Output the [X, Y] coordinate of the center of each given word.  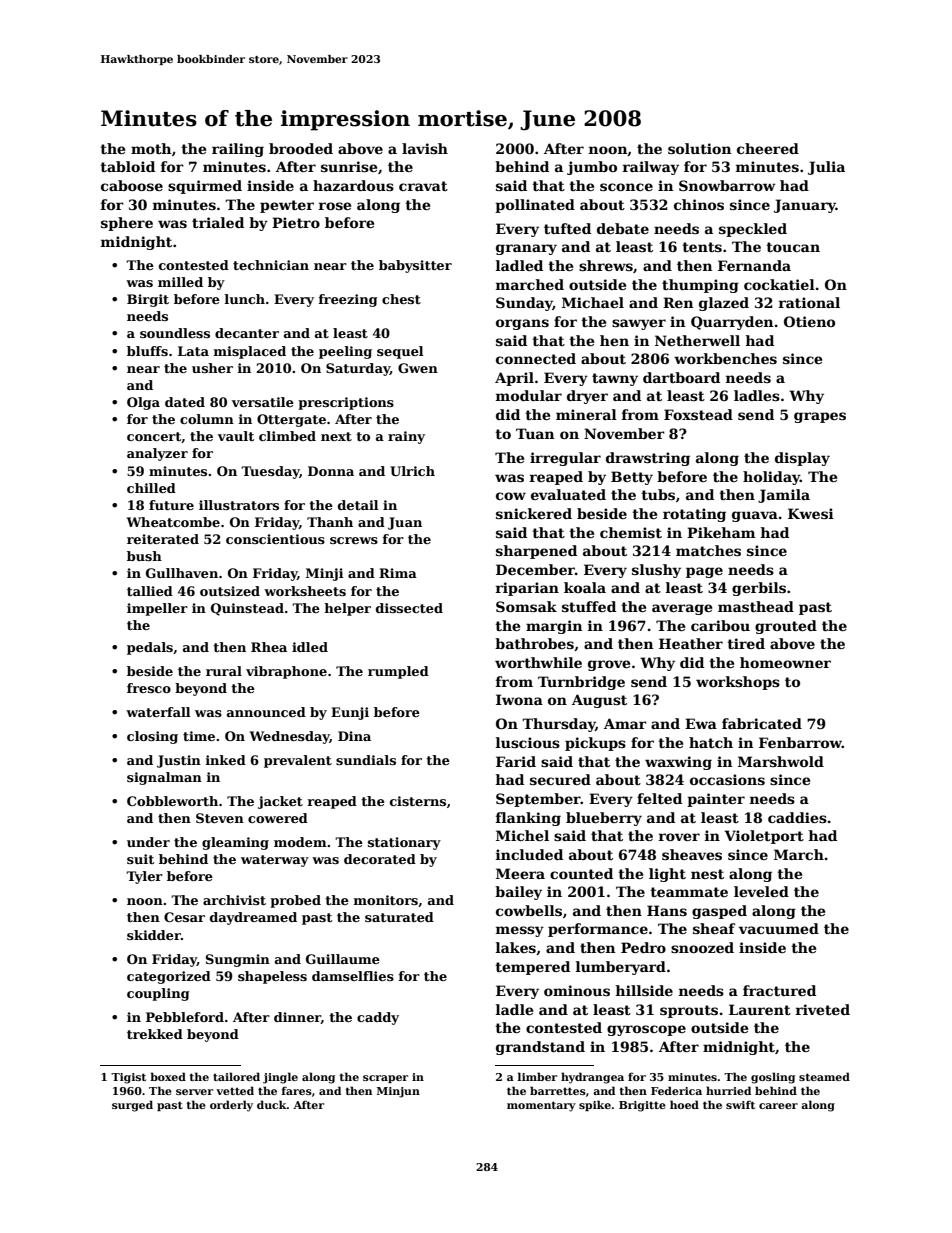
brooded [301, 148]
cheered [768, 148]
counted [581, 873]
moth [151, 148]
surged [132, 1106]
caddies [797, 817]
